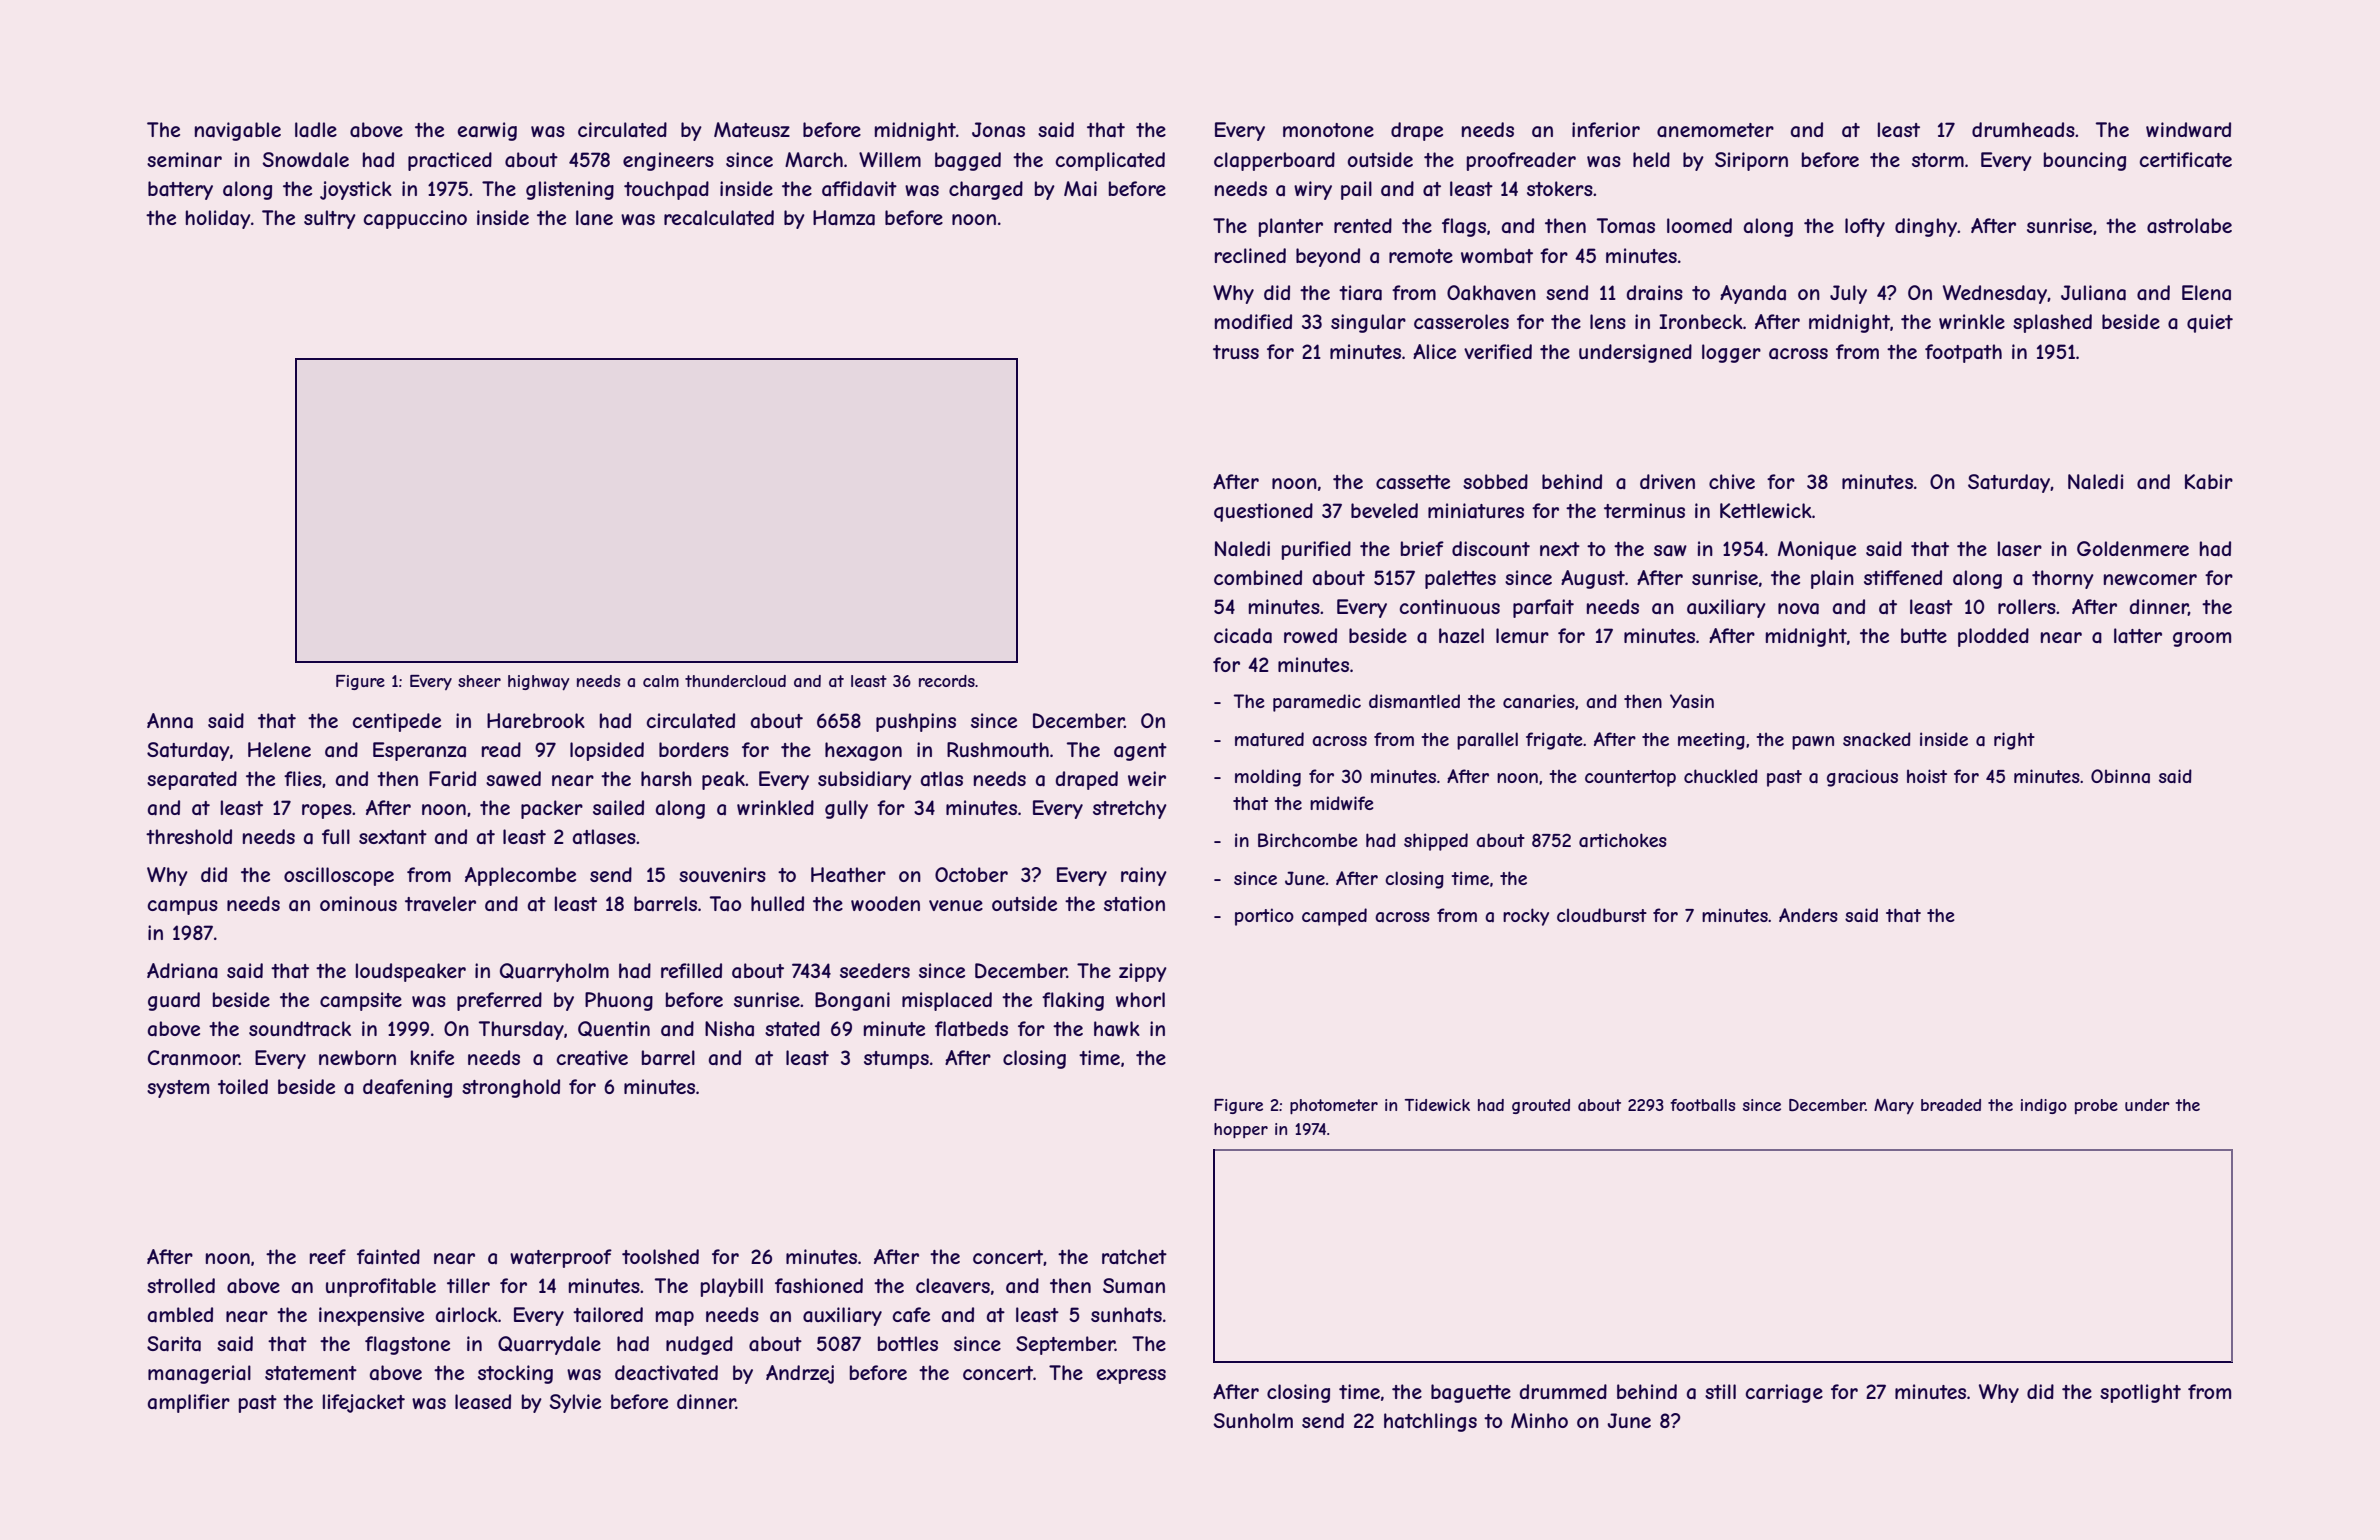  What do you see at coordinates (1817, 550) in the image?
I see `Monique` at bounding box center [1817, 550].
